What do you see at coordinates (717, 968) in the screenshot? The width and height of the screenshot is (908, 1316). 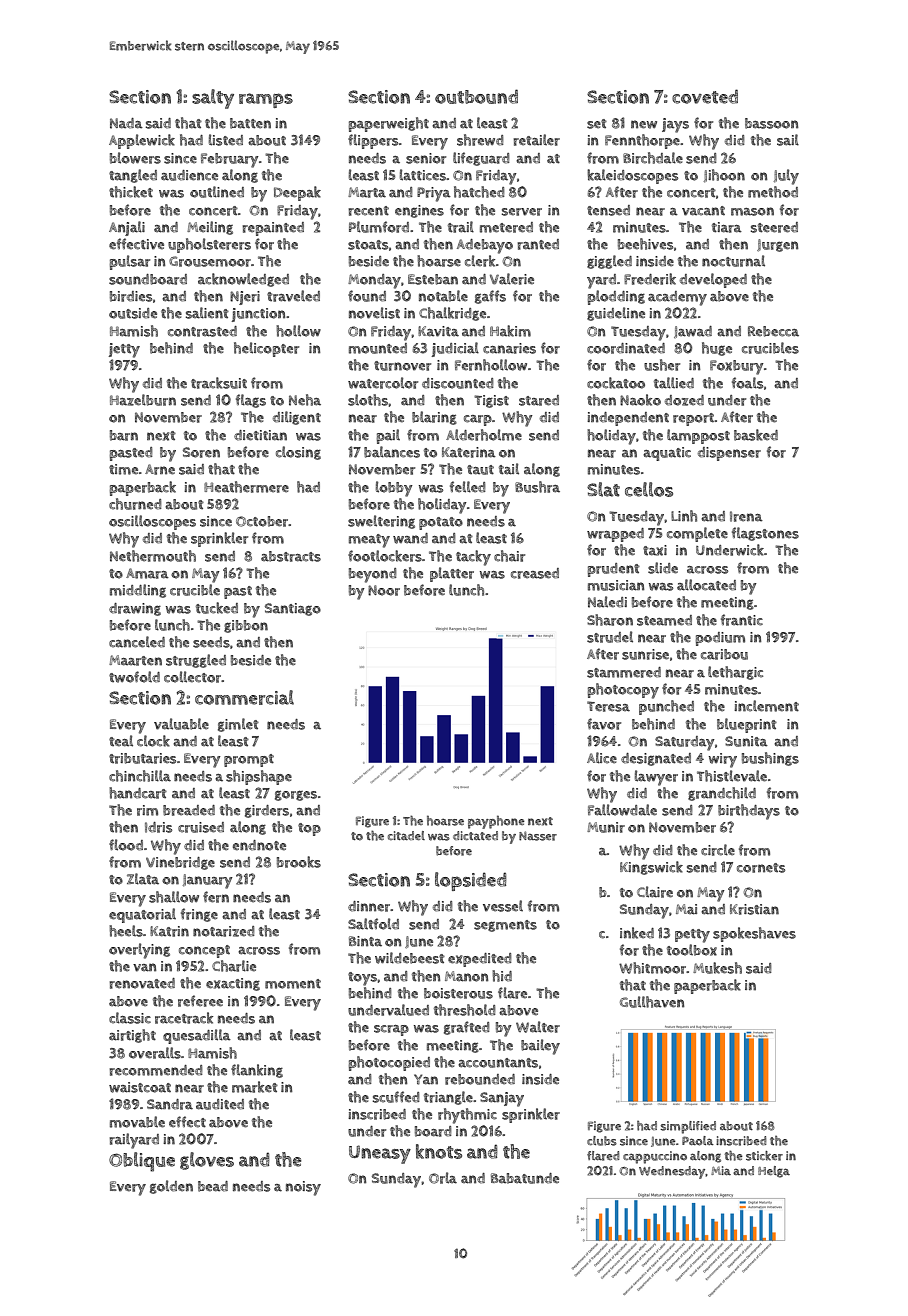 I see `Mukesh` at bounding box center [717, 968].
